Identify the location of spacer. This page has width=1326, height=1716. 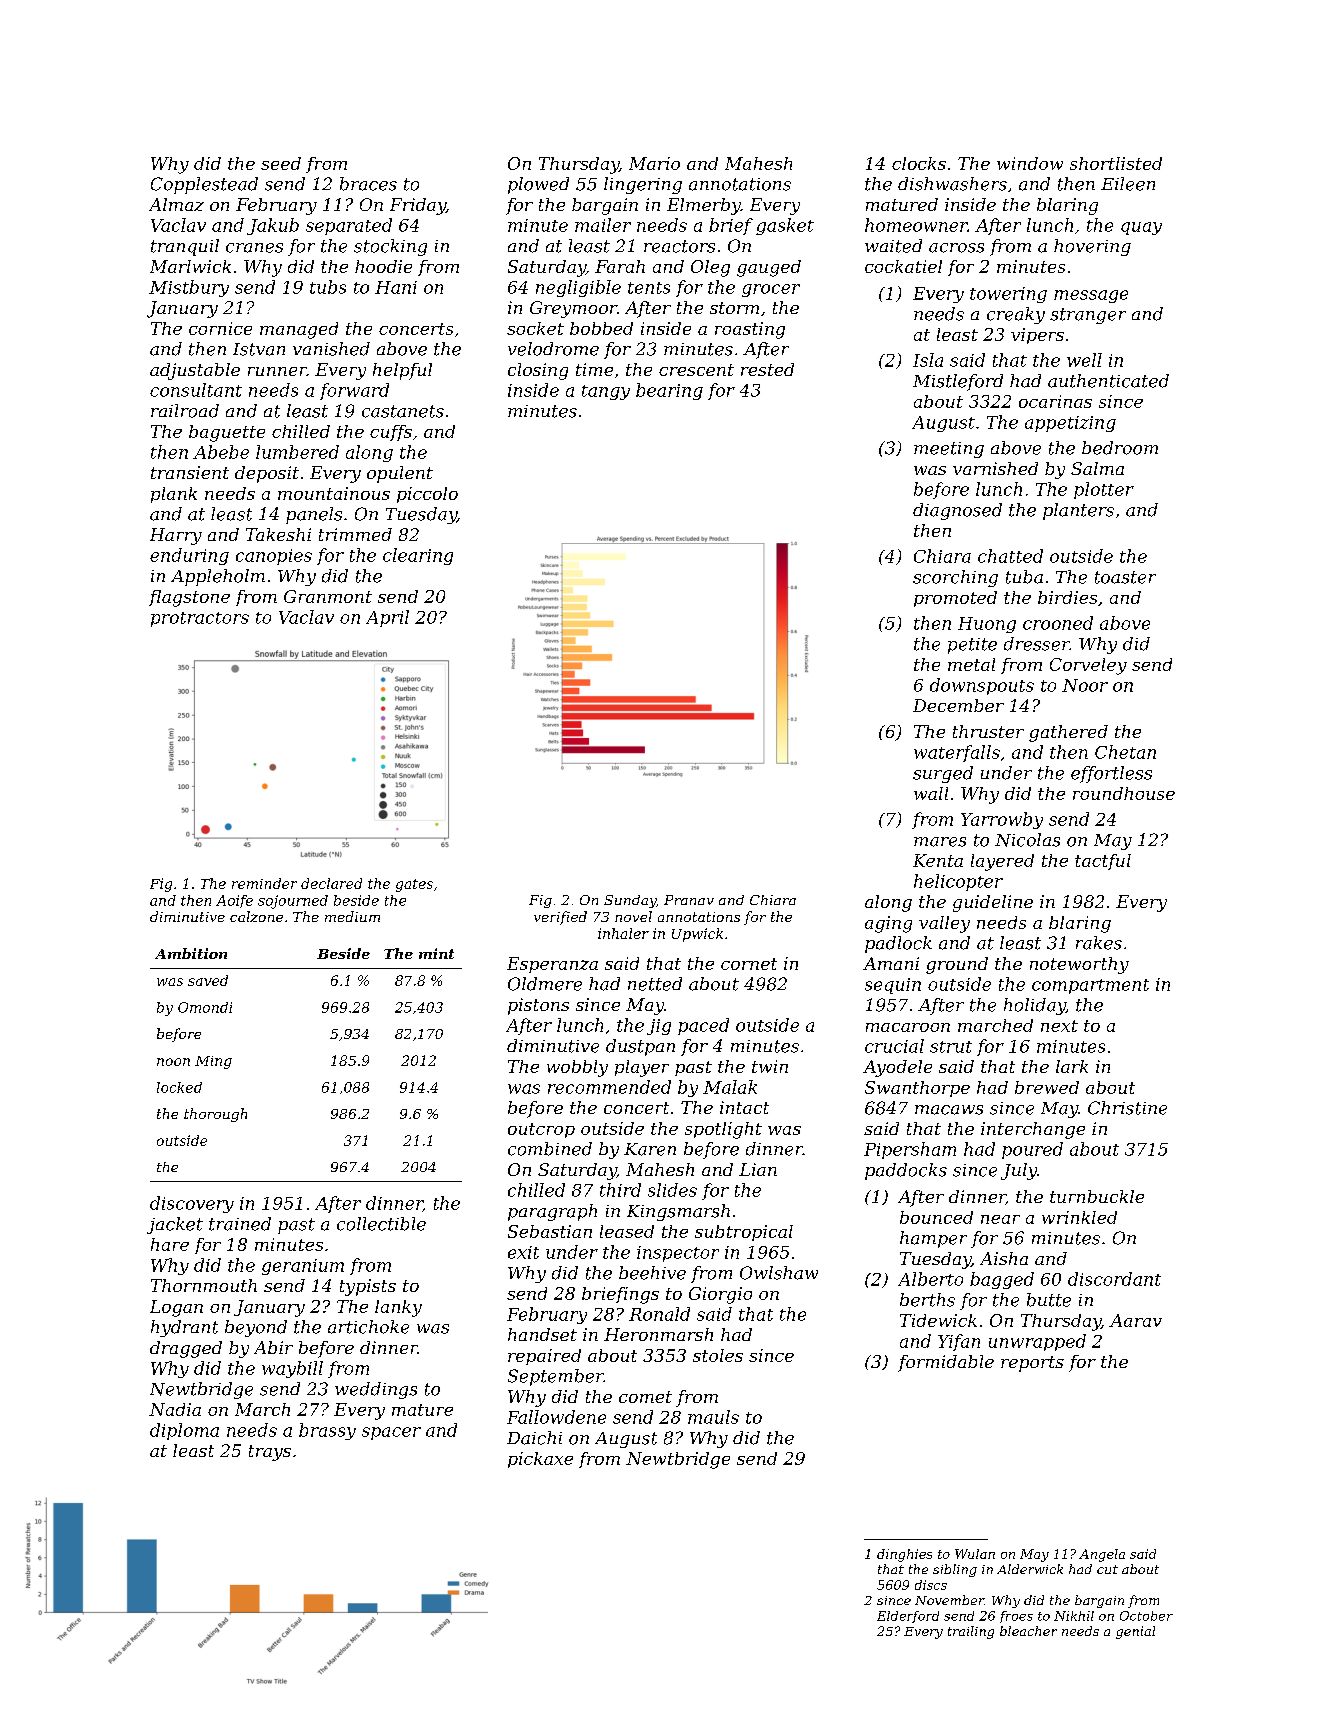
(391, 1433).
